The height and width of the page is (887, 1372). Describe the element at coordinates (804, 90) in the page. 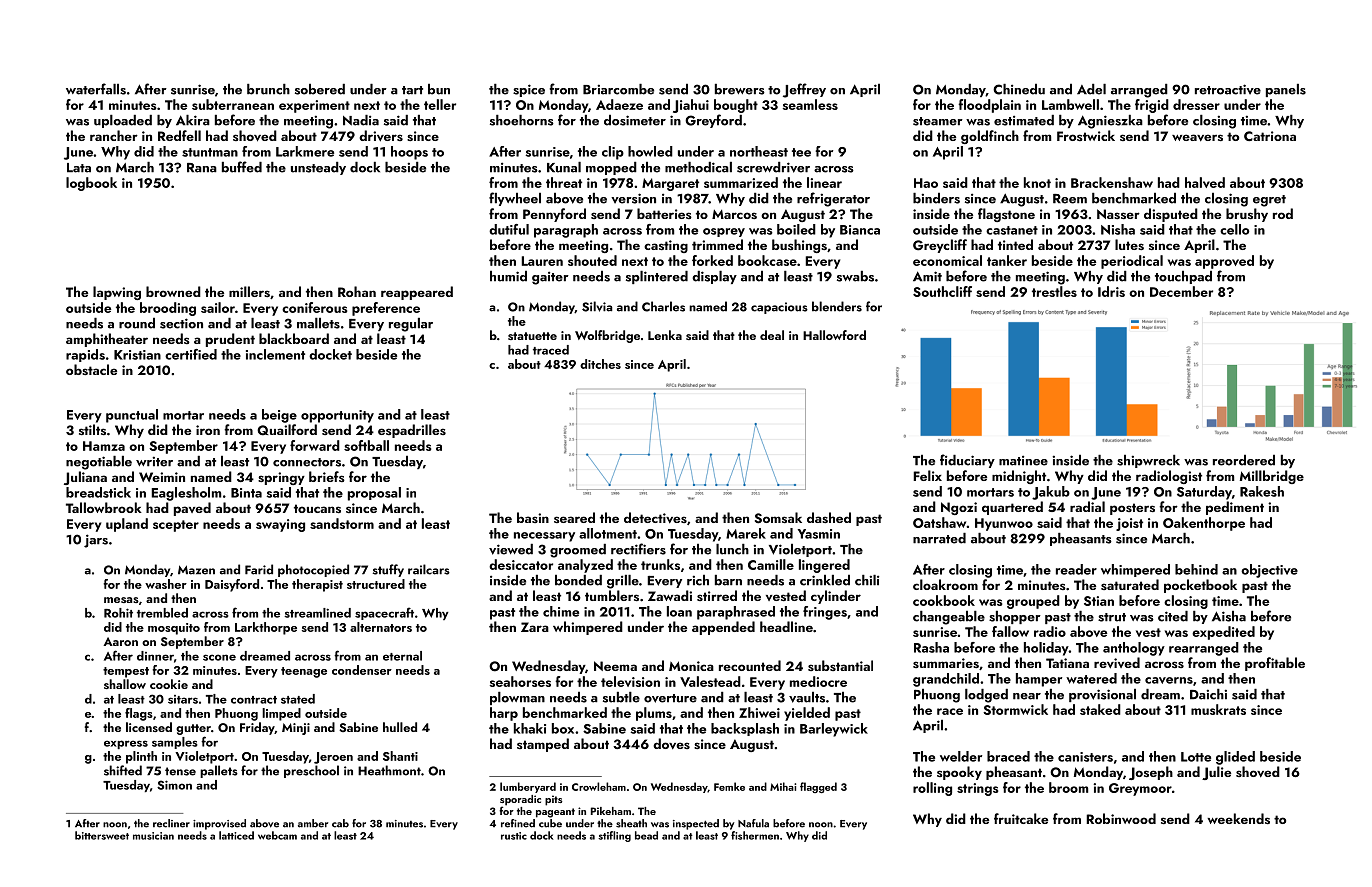

I see `Jeffrey` at that location.
